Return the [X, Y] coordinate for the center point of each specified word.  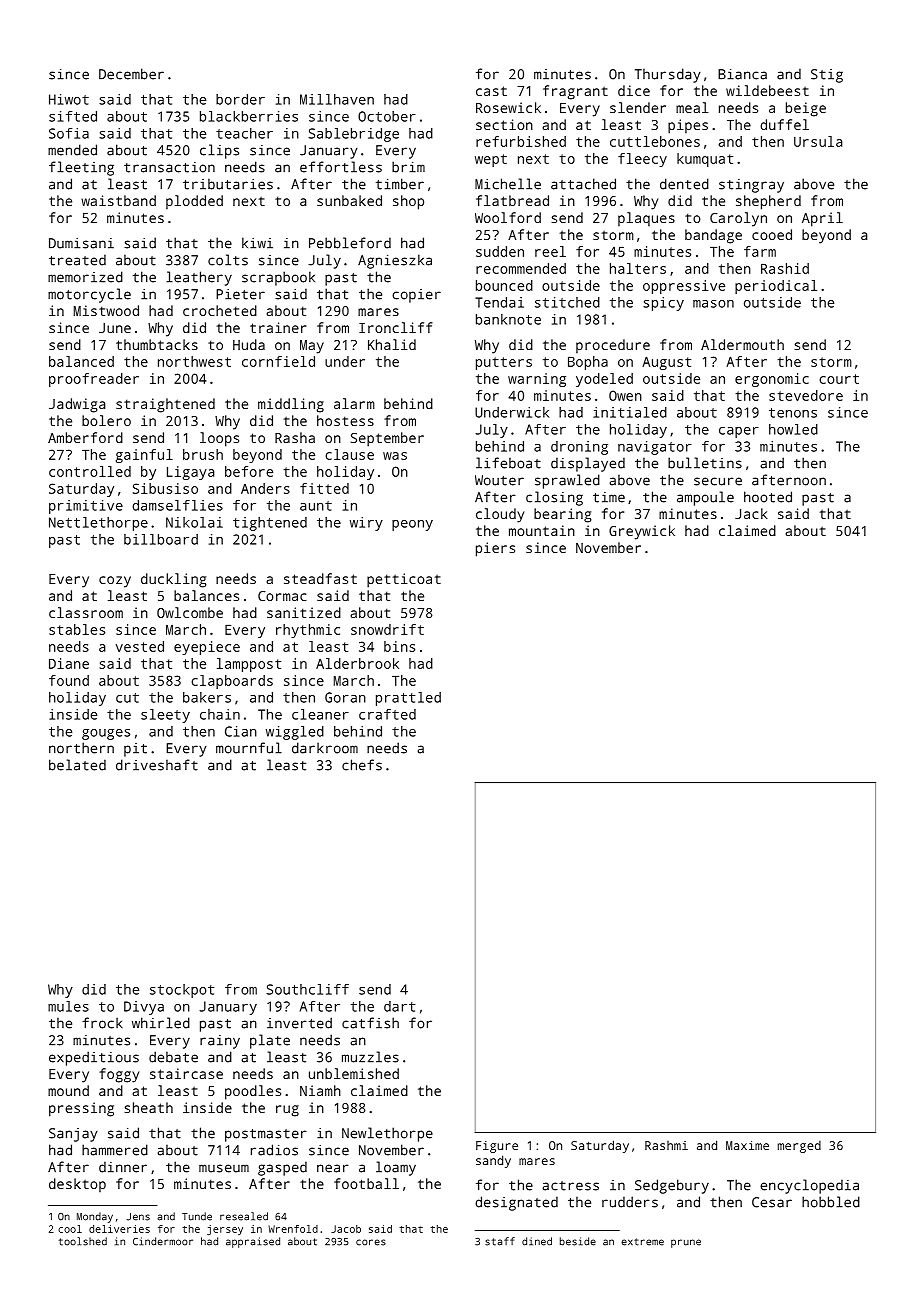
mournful [249, 748]
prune [686, 1243]
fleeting [81, 168]
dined [537, 1241]
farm [760, 251]
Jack [751, 513]
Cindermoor [163, 1241]
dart [399, 1006]
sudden [500, 251]
